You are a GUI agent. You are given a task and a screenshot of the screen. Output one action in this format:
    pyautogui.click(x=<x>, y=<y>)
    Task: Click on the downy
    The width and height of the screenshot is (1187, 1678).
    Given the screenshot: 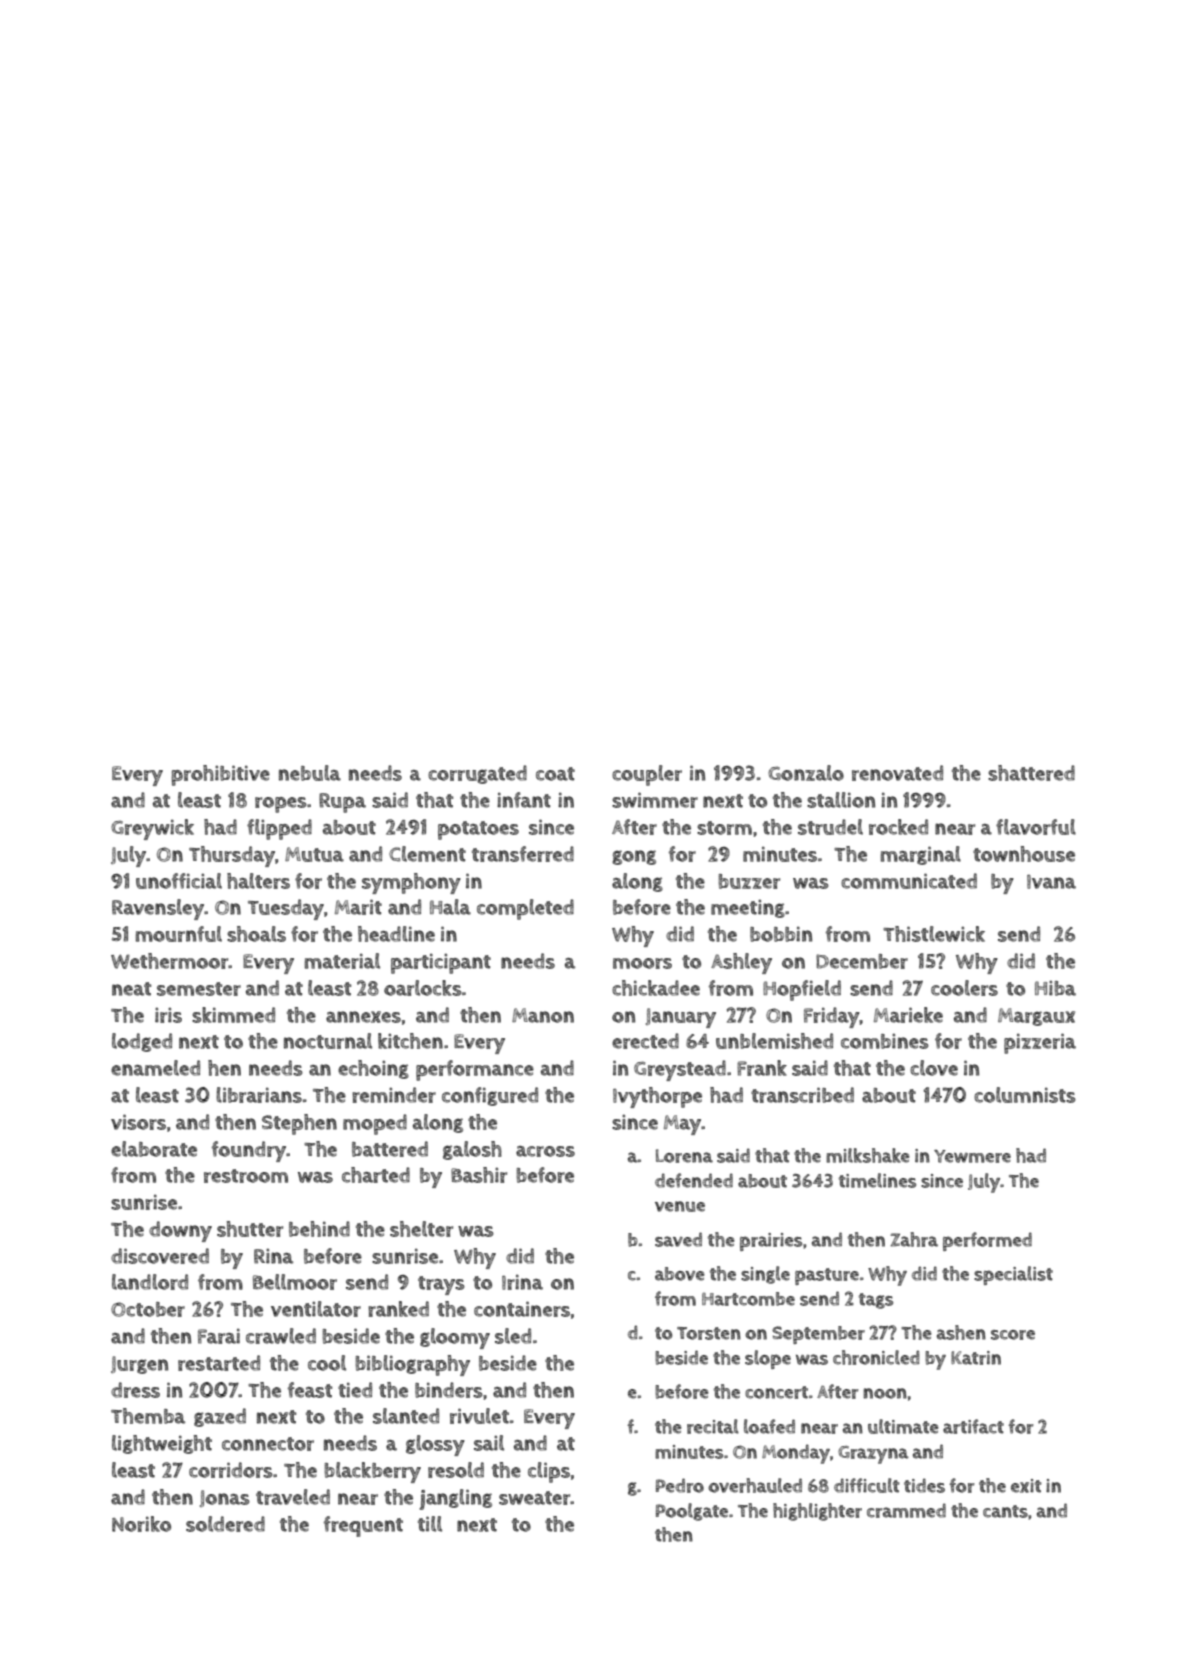 What is the action you would take?
    pyautogui.click(x=180, y=1231)
